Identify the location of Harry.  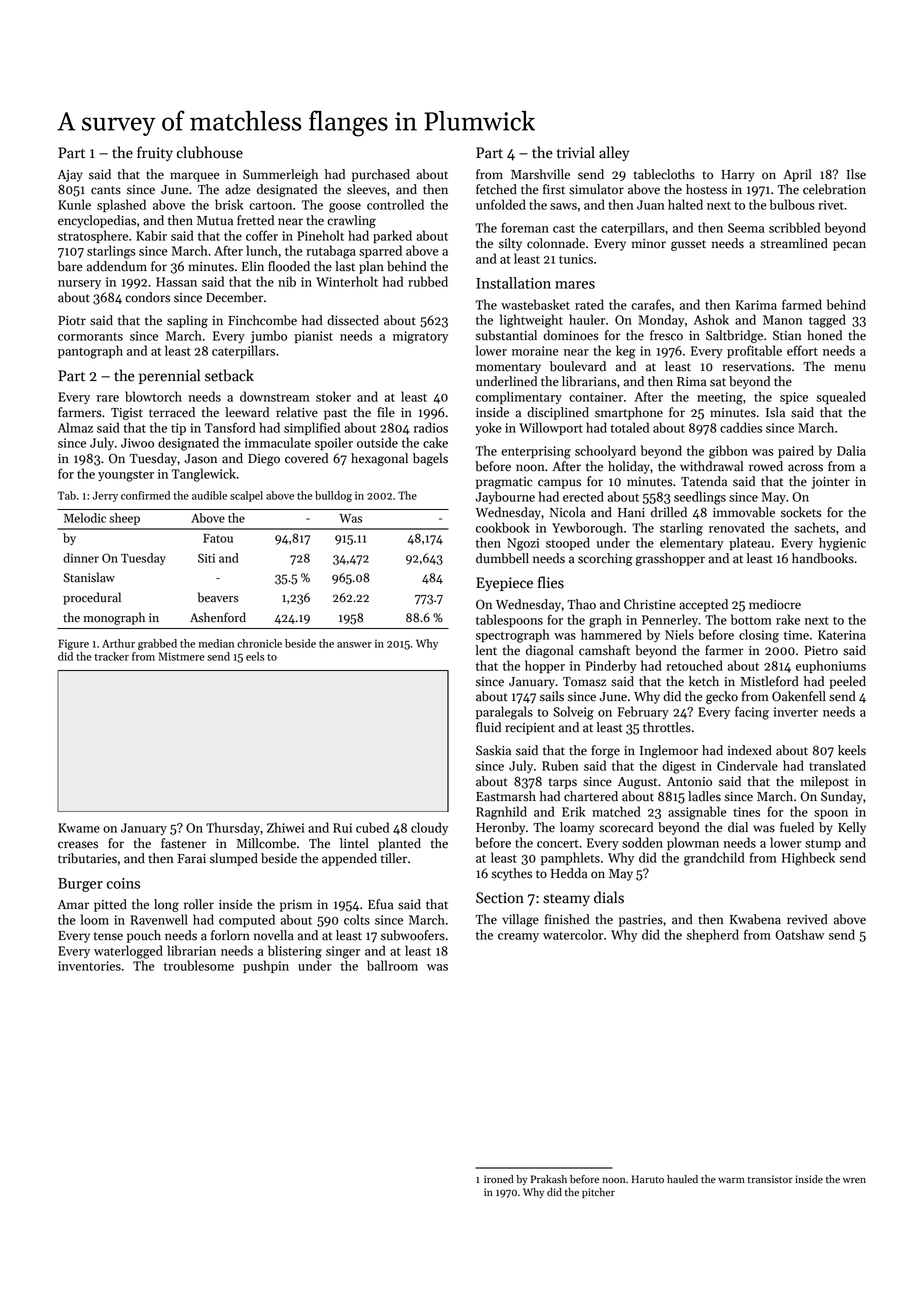
(738, 176).
